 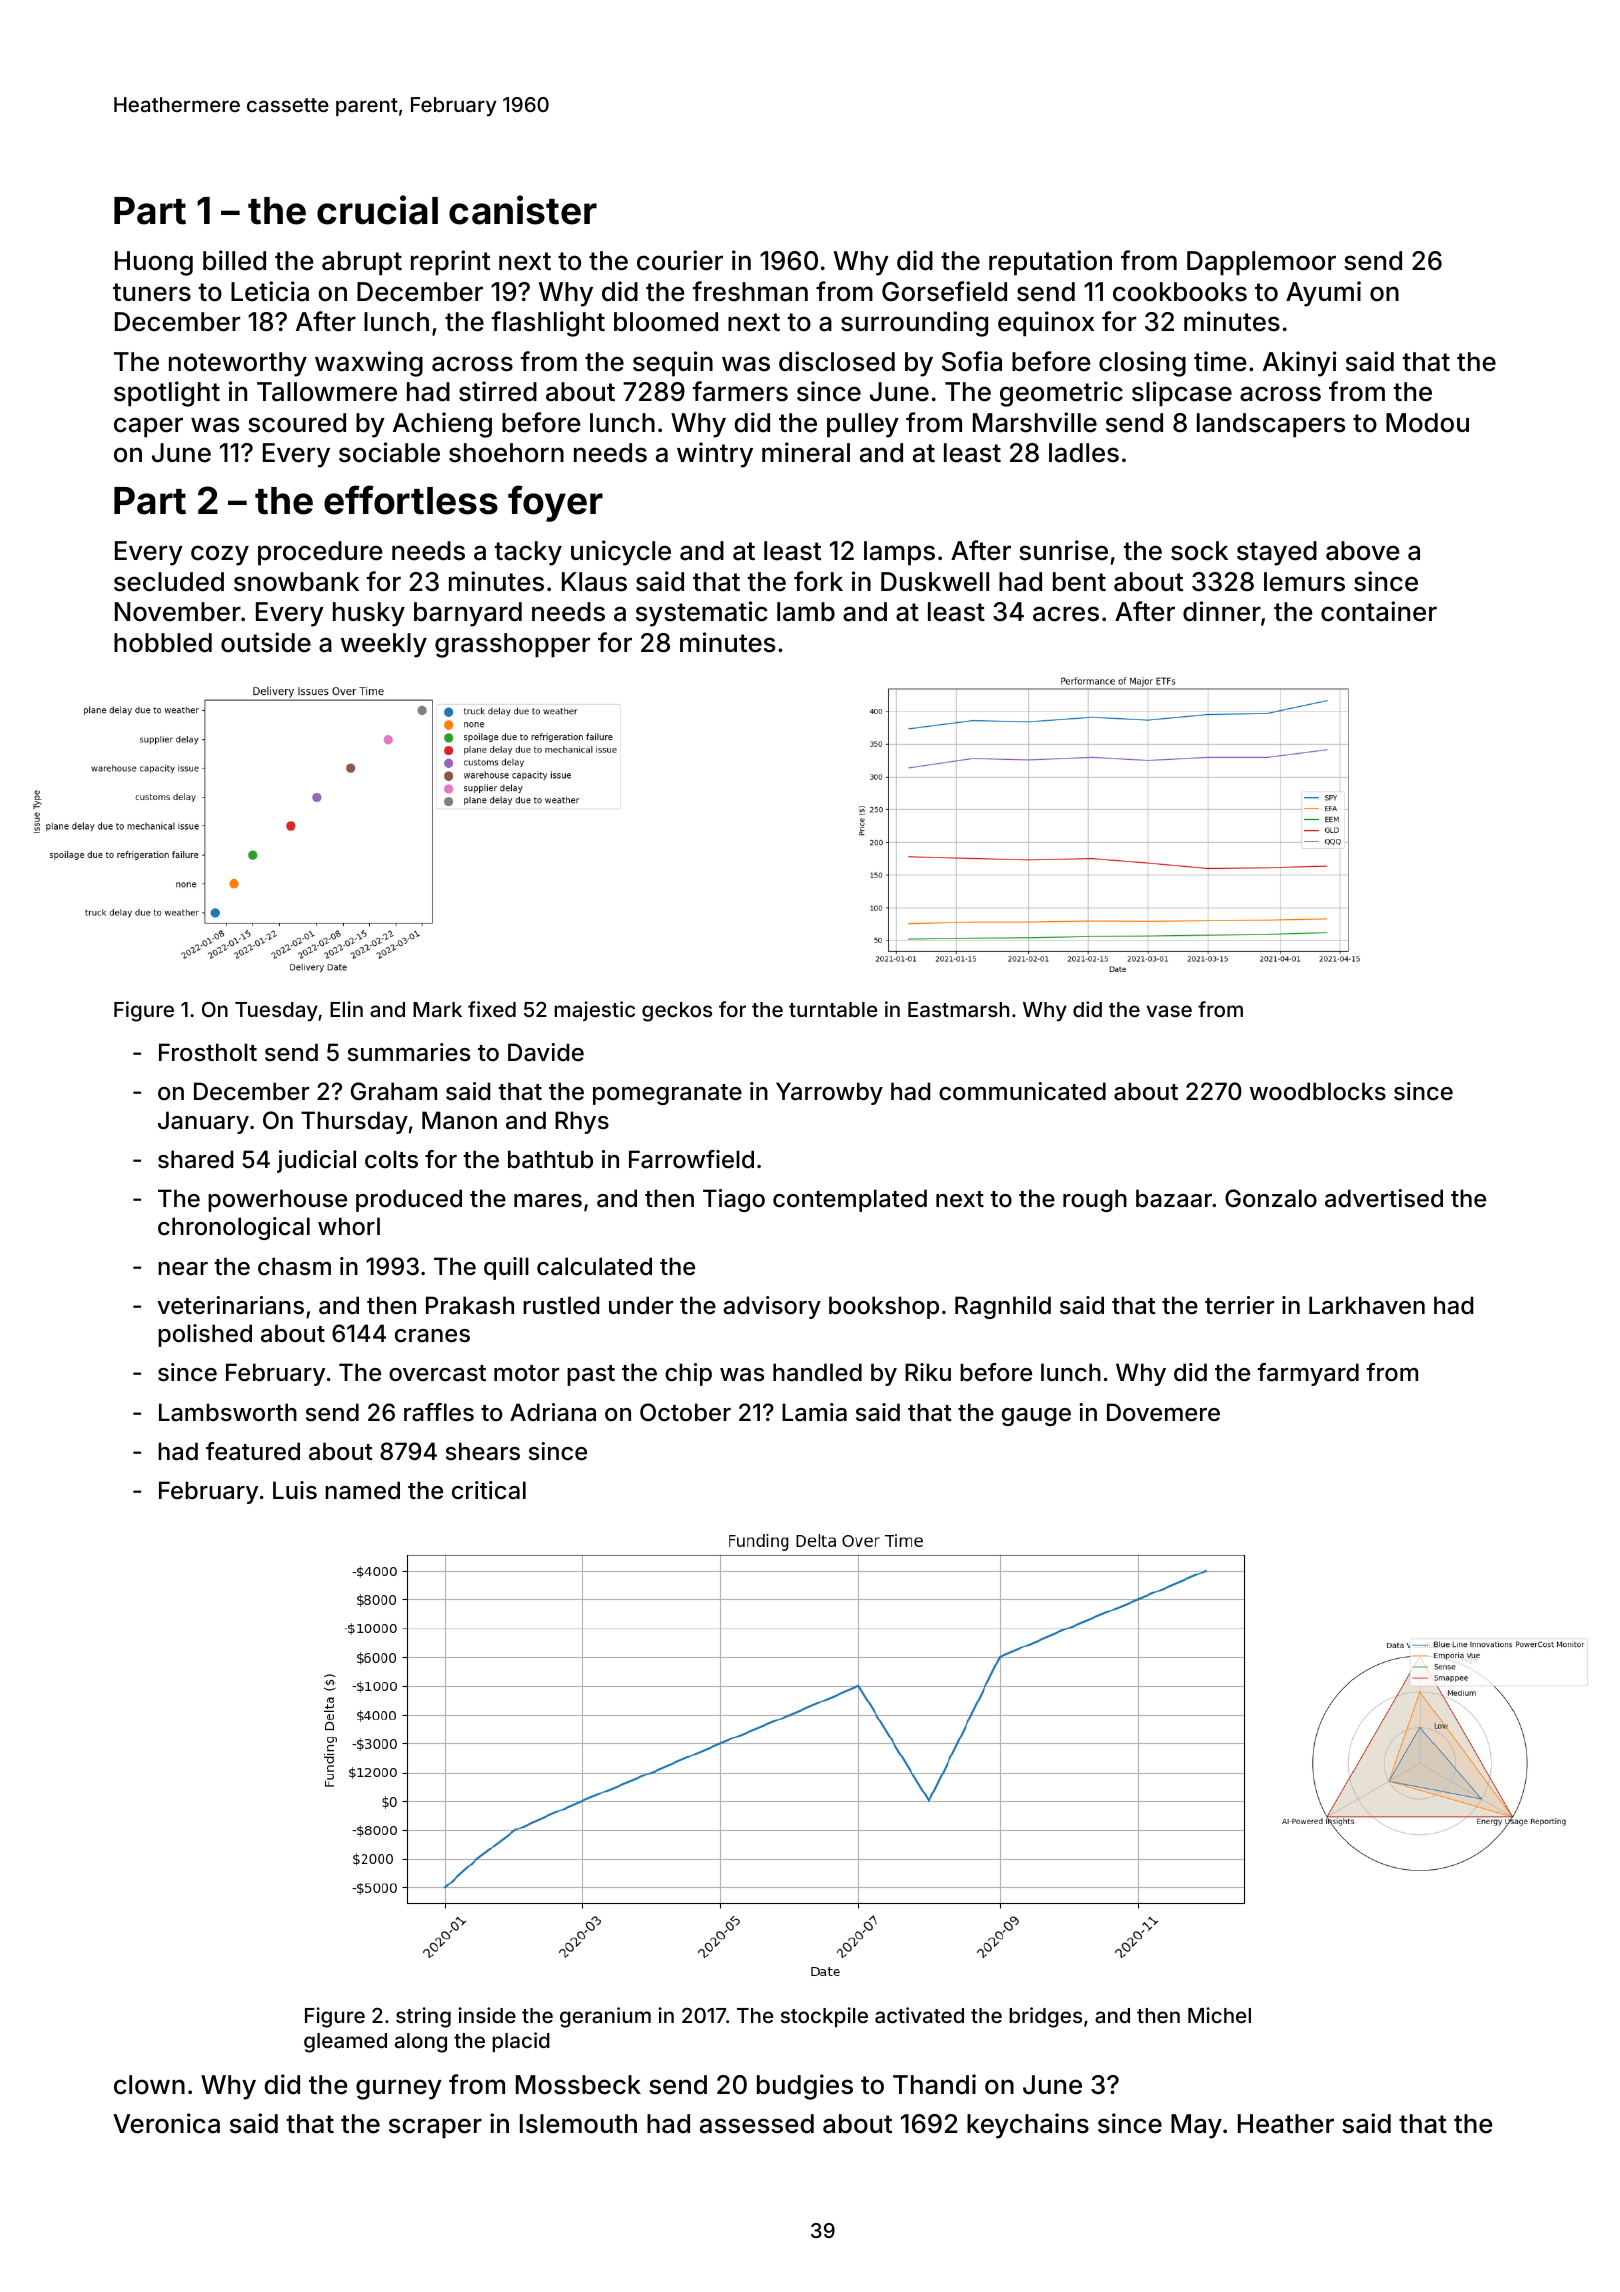 What do you see at coordinates (1239, 1305) in the screenshot?
I see `terrier` at bounding box center [1239, 1305].
